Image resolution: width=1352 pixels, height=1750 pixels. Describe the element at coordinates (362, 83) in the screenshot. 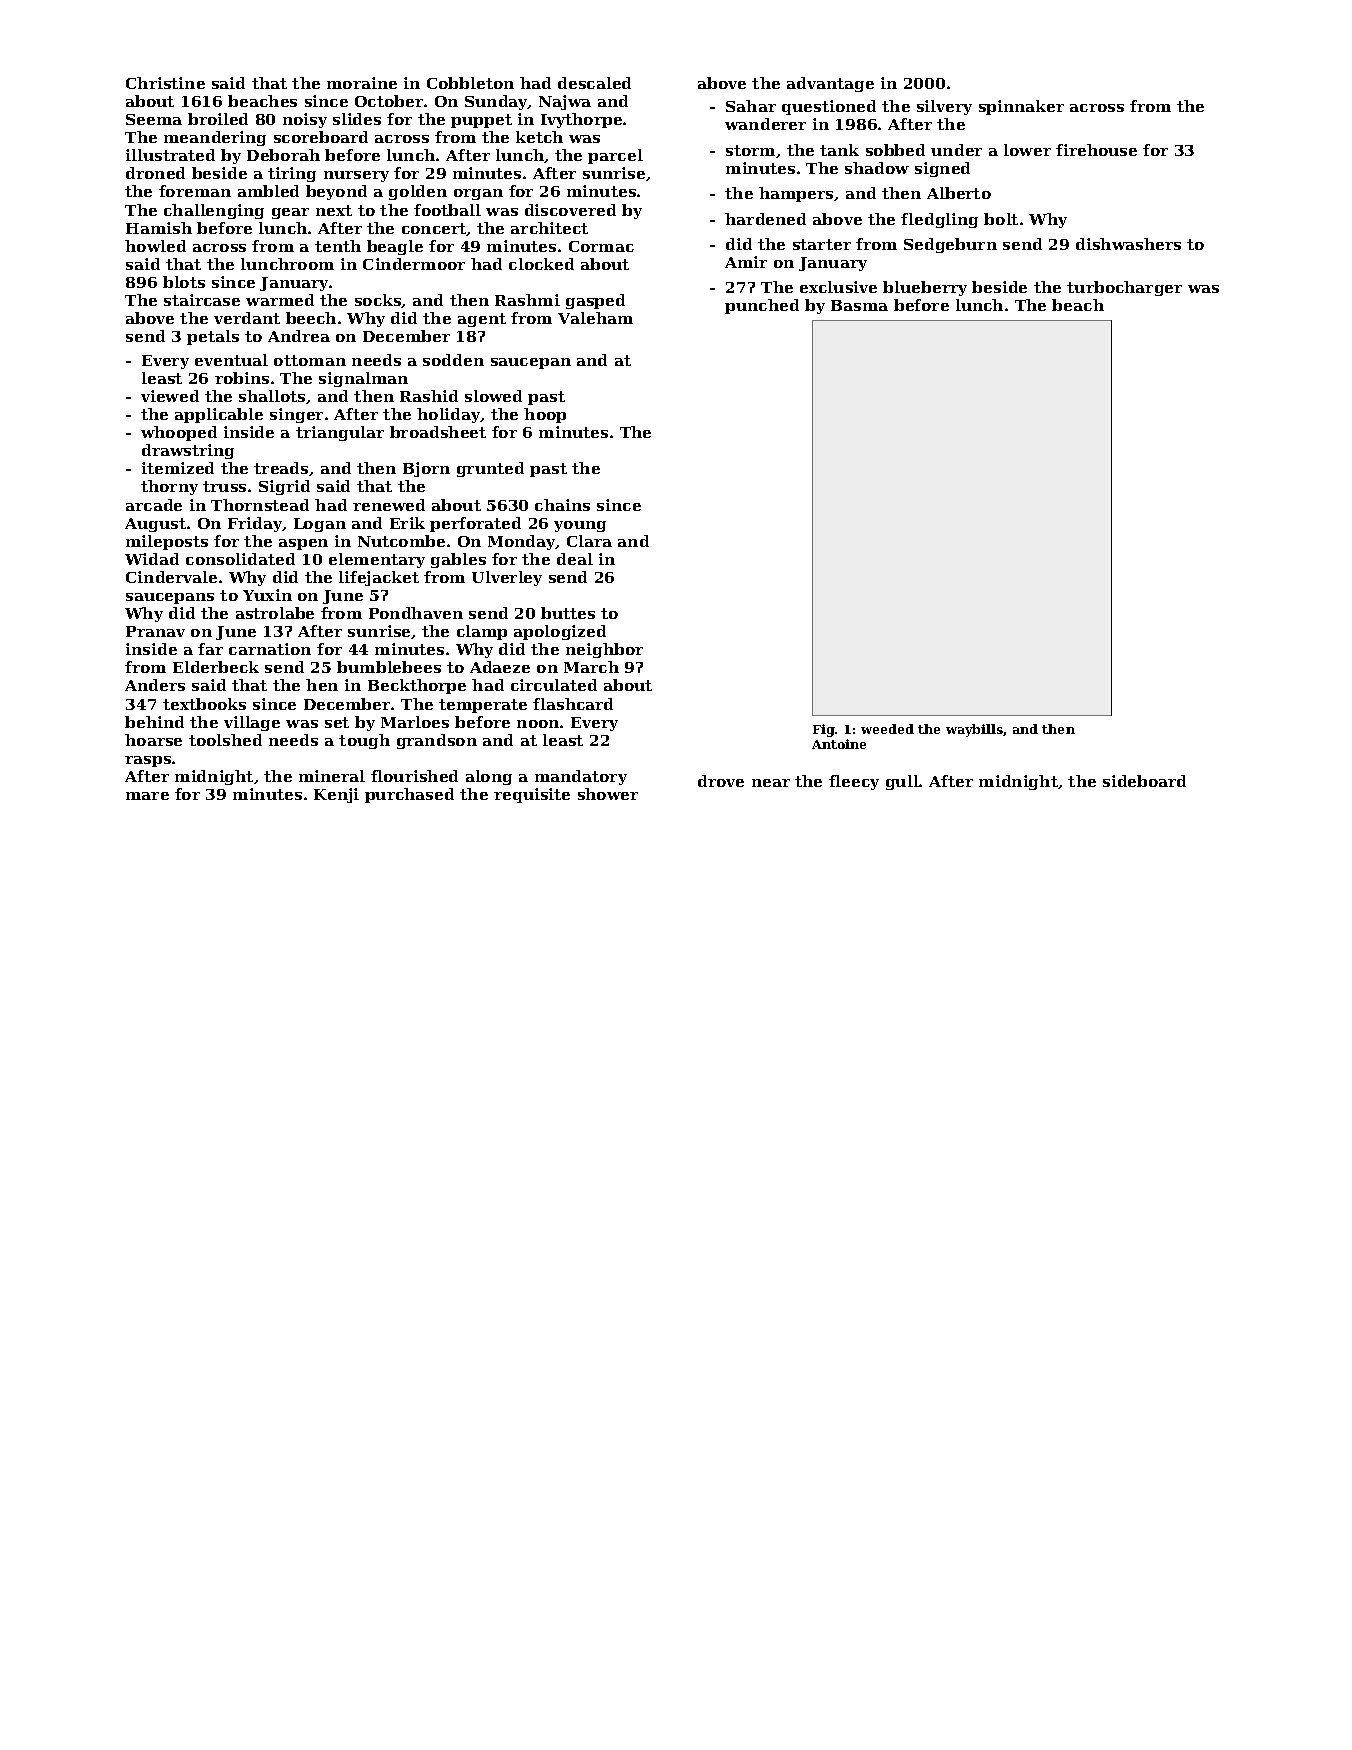

I see `moraine` at that location.
